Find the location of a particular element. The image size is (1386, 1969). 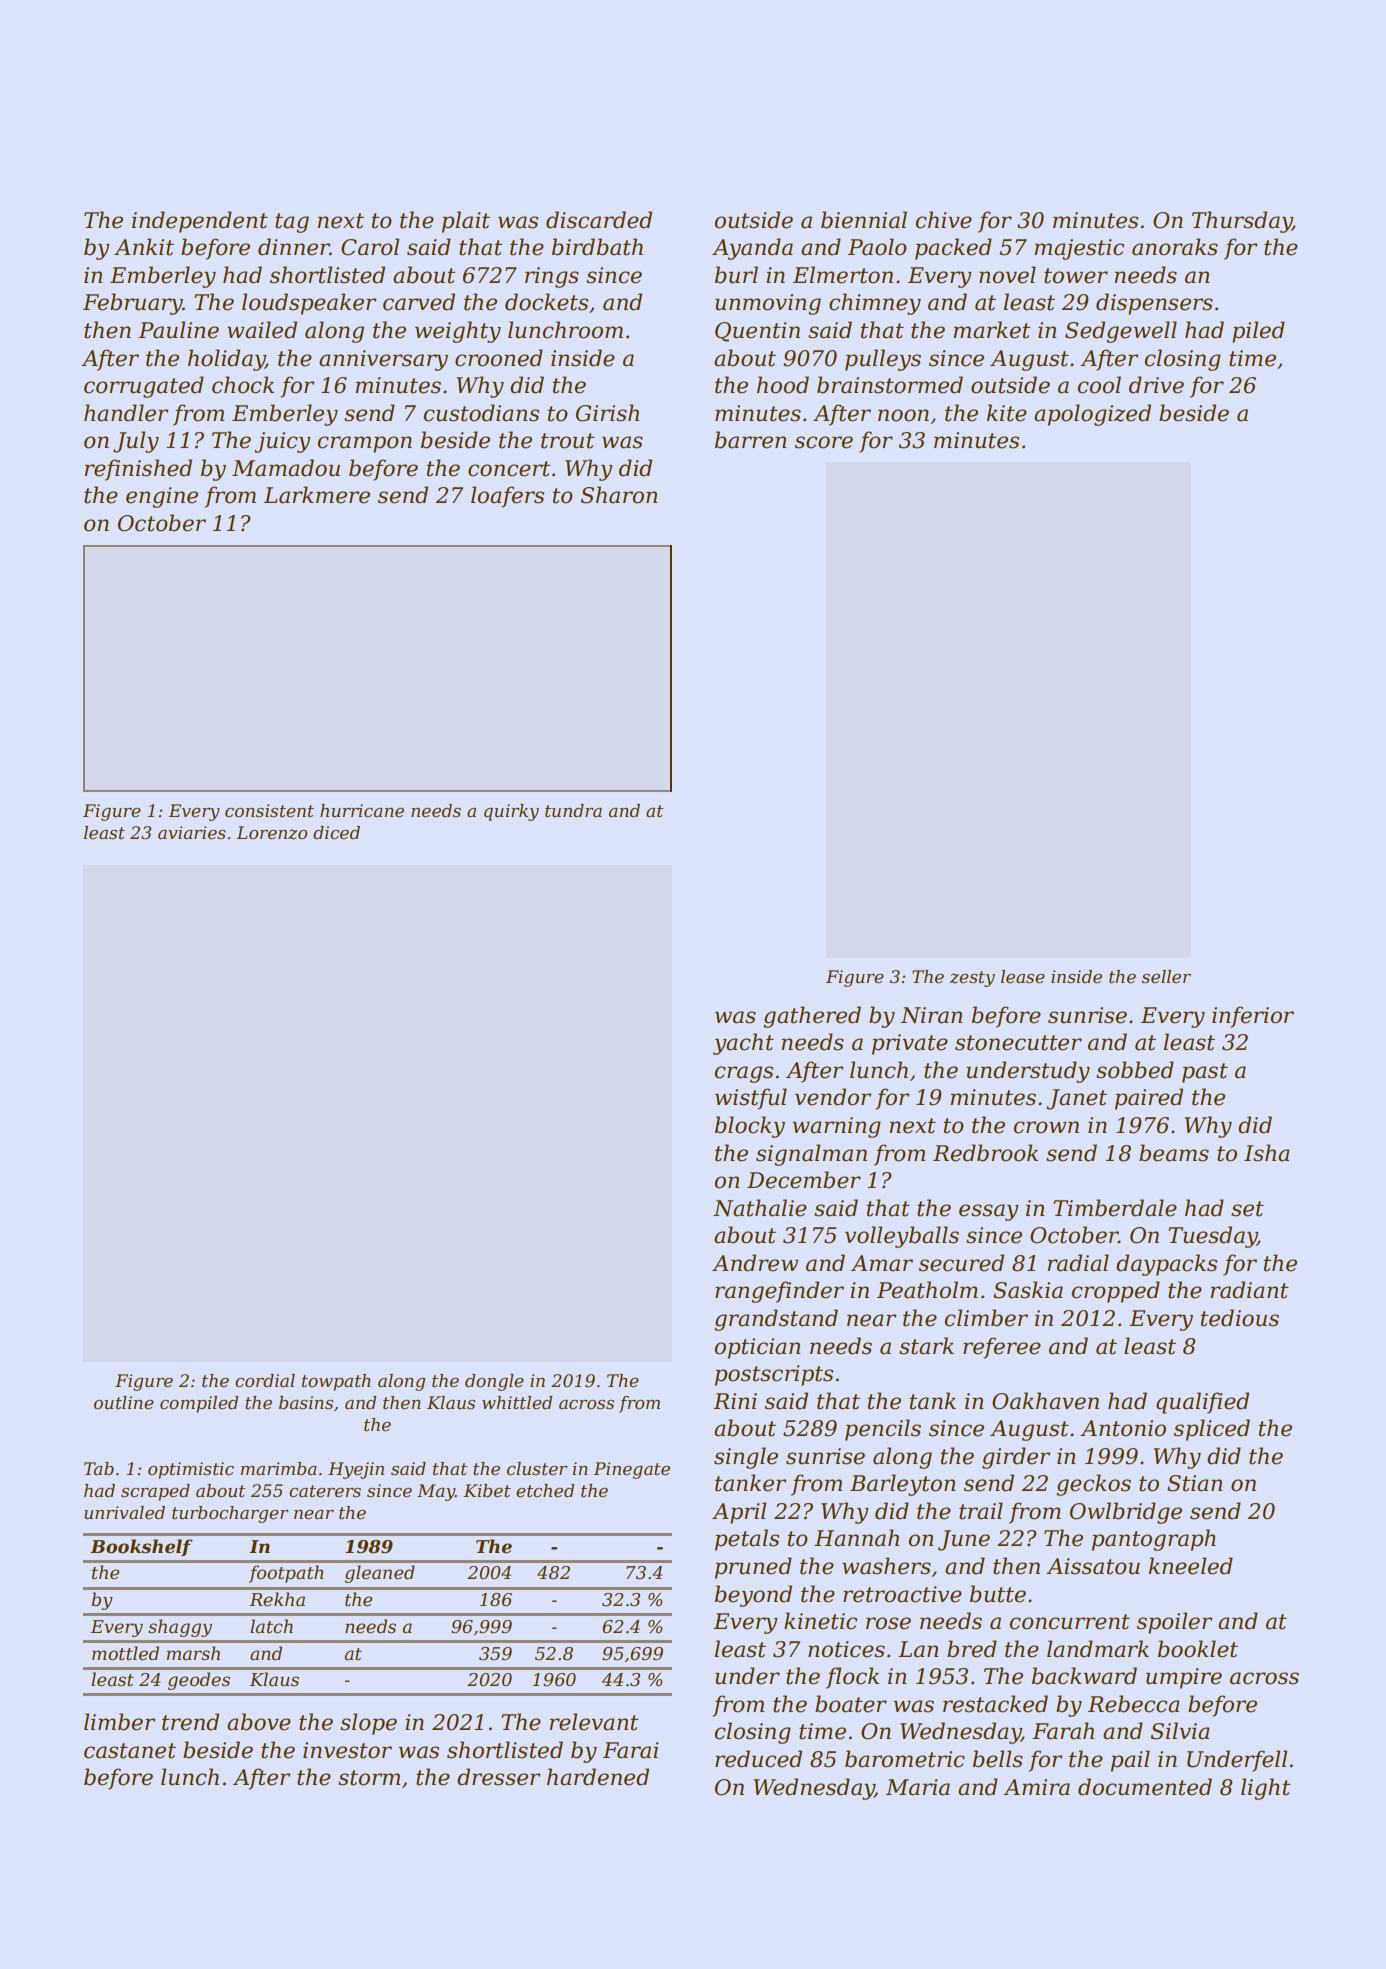

Redbrook is located at coordinates (985, 1153).
